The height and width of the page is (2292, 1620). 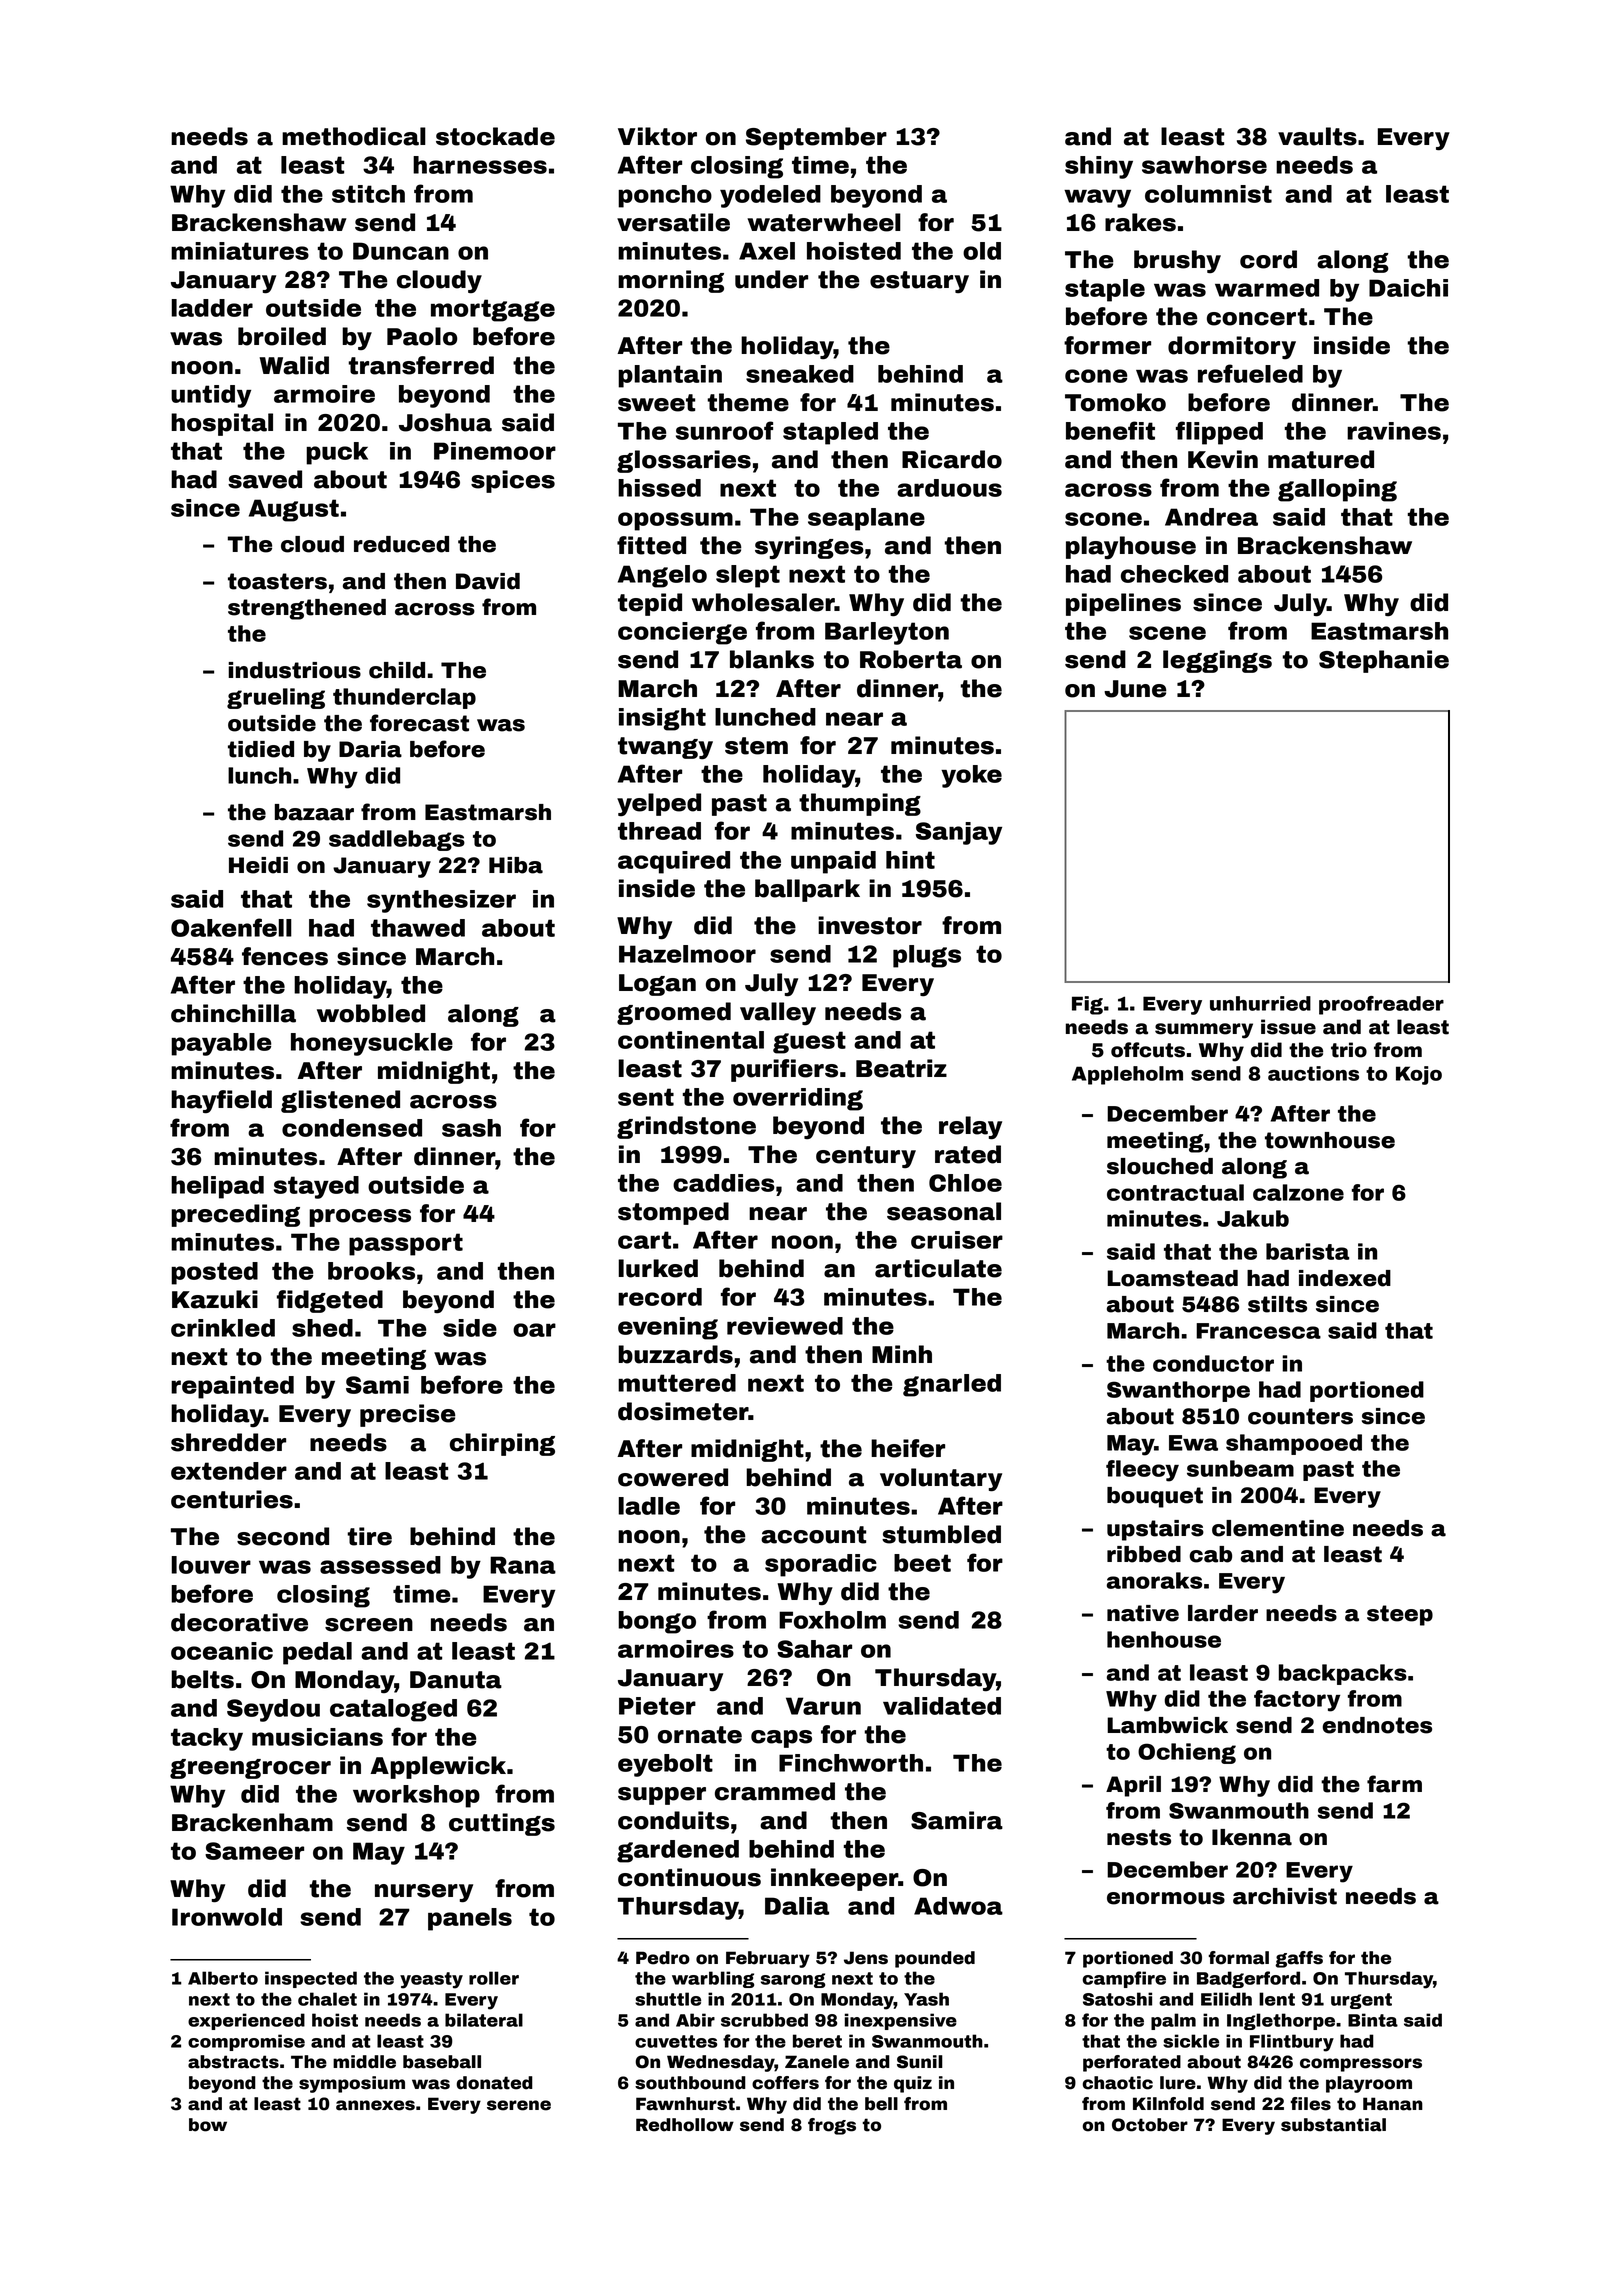 I want to click on unhurried, so click(x=1260, y=1003).
